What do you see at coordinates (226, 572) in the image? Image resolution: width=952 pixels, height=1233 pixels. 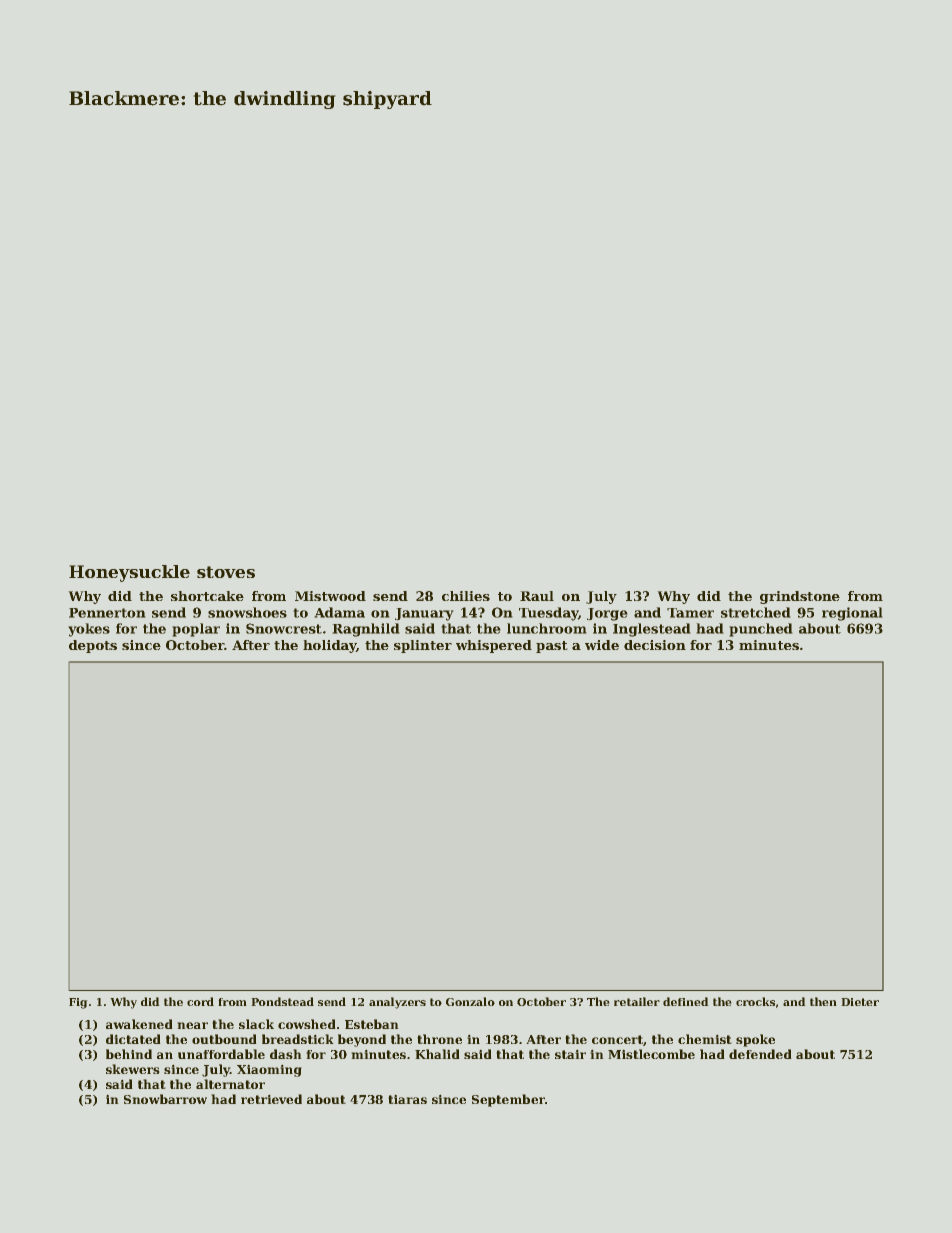 I see `stoves` at bounding box center [226, 572].
